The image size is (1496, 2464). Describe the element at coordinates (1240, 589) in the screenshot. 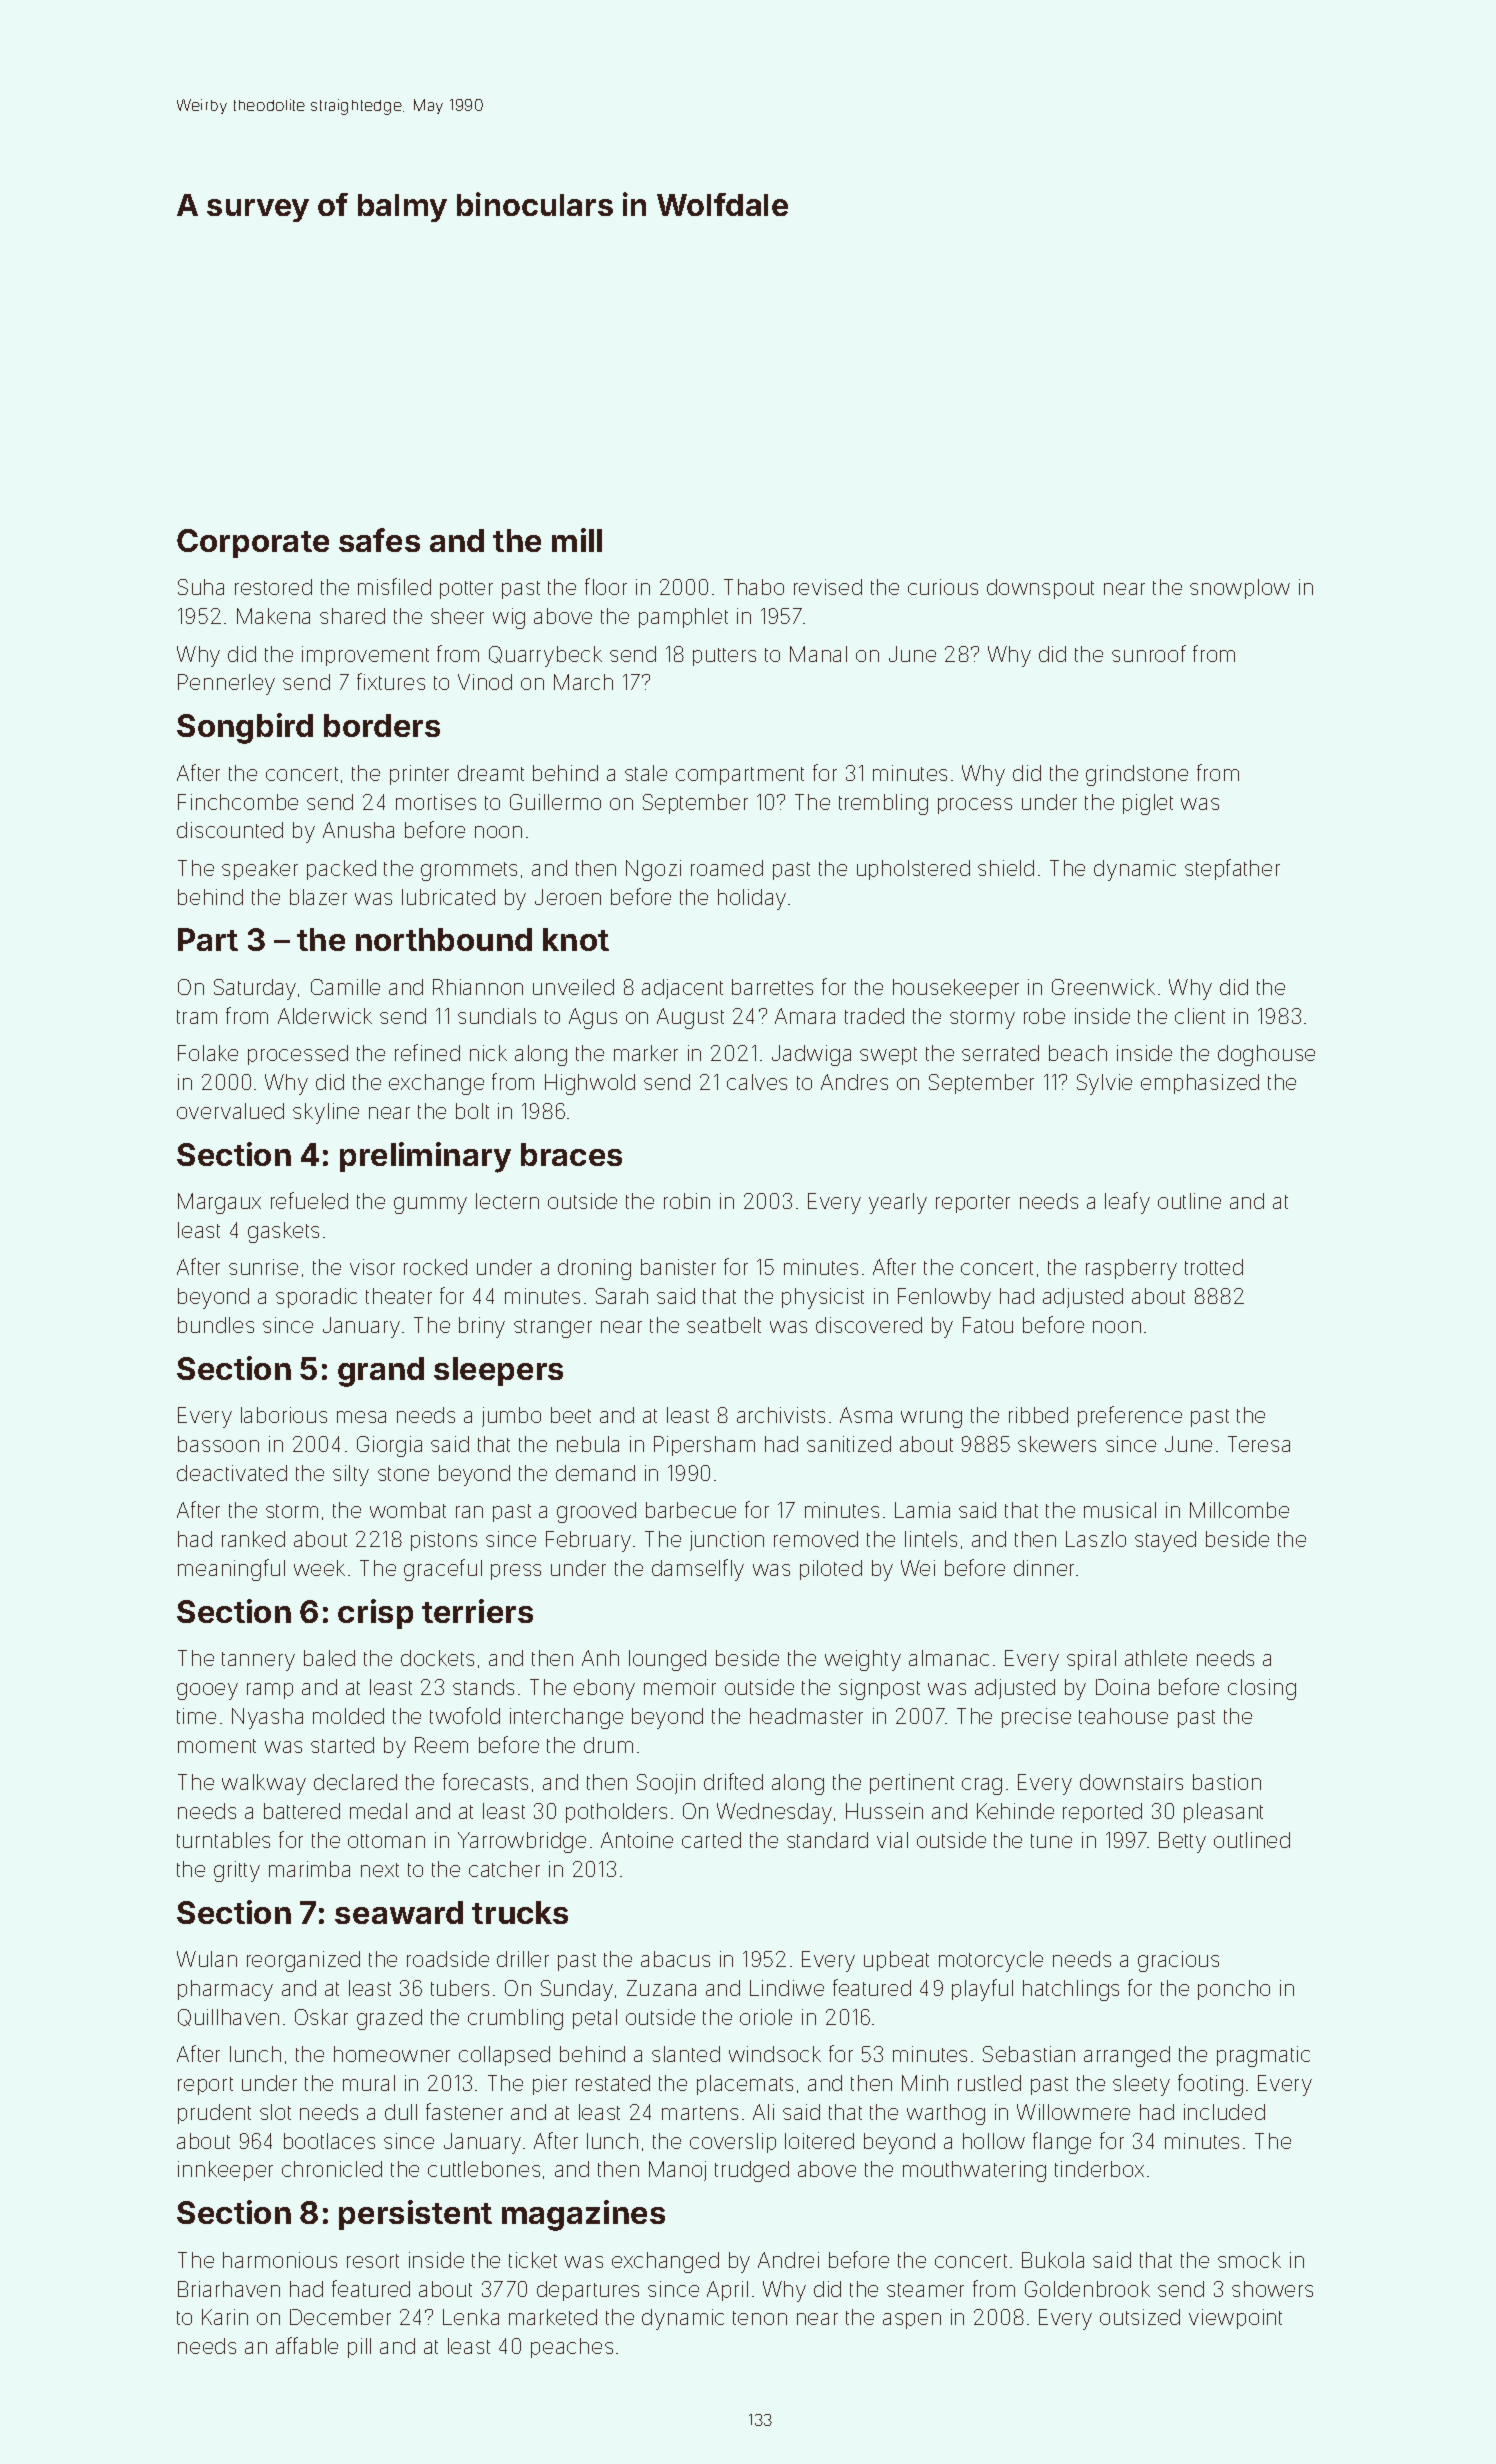

I see `snowplow` at that location.
